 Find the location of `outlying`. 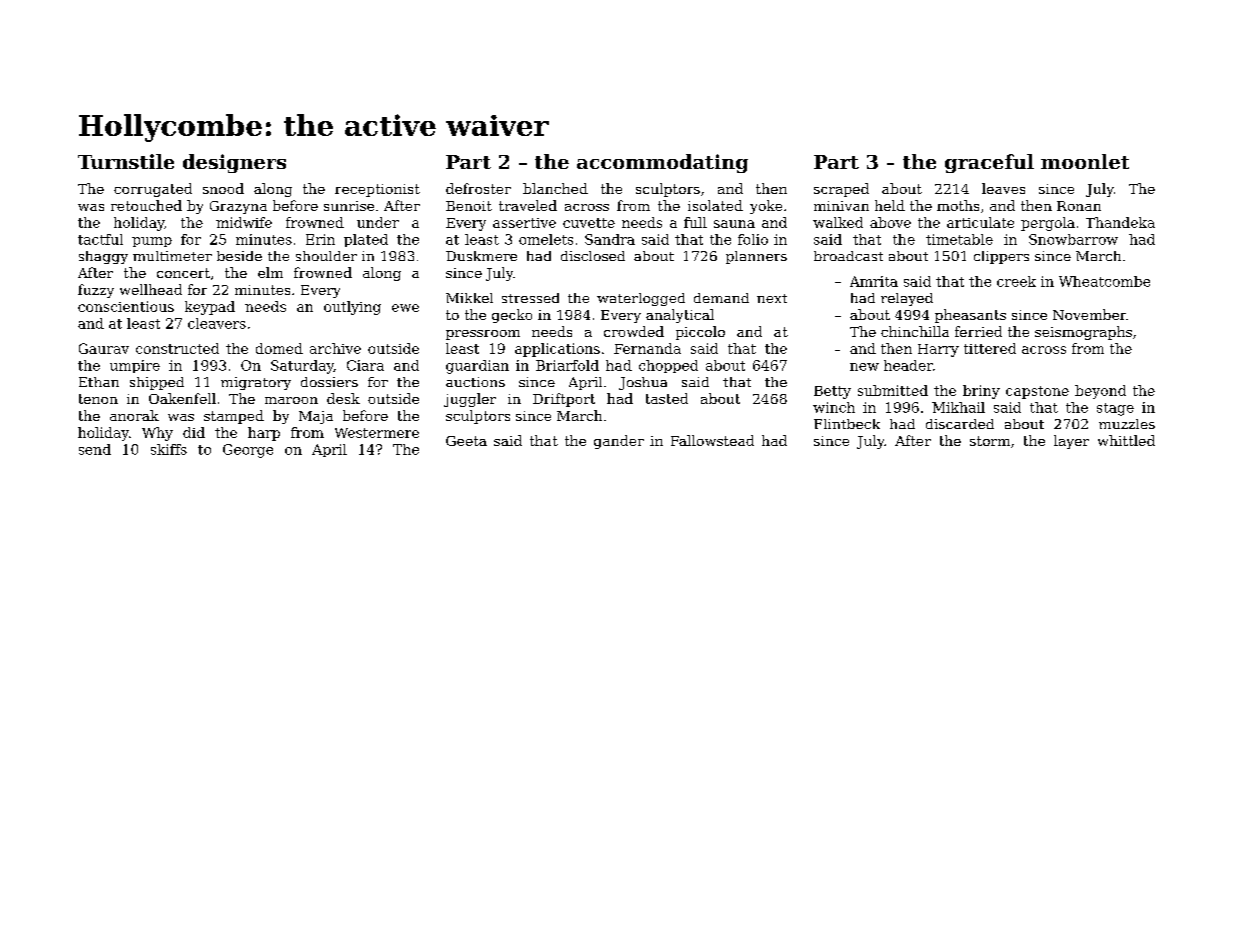

outlying is located at coordinates (352, 308).
